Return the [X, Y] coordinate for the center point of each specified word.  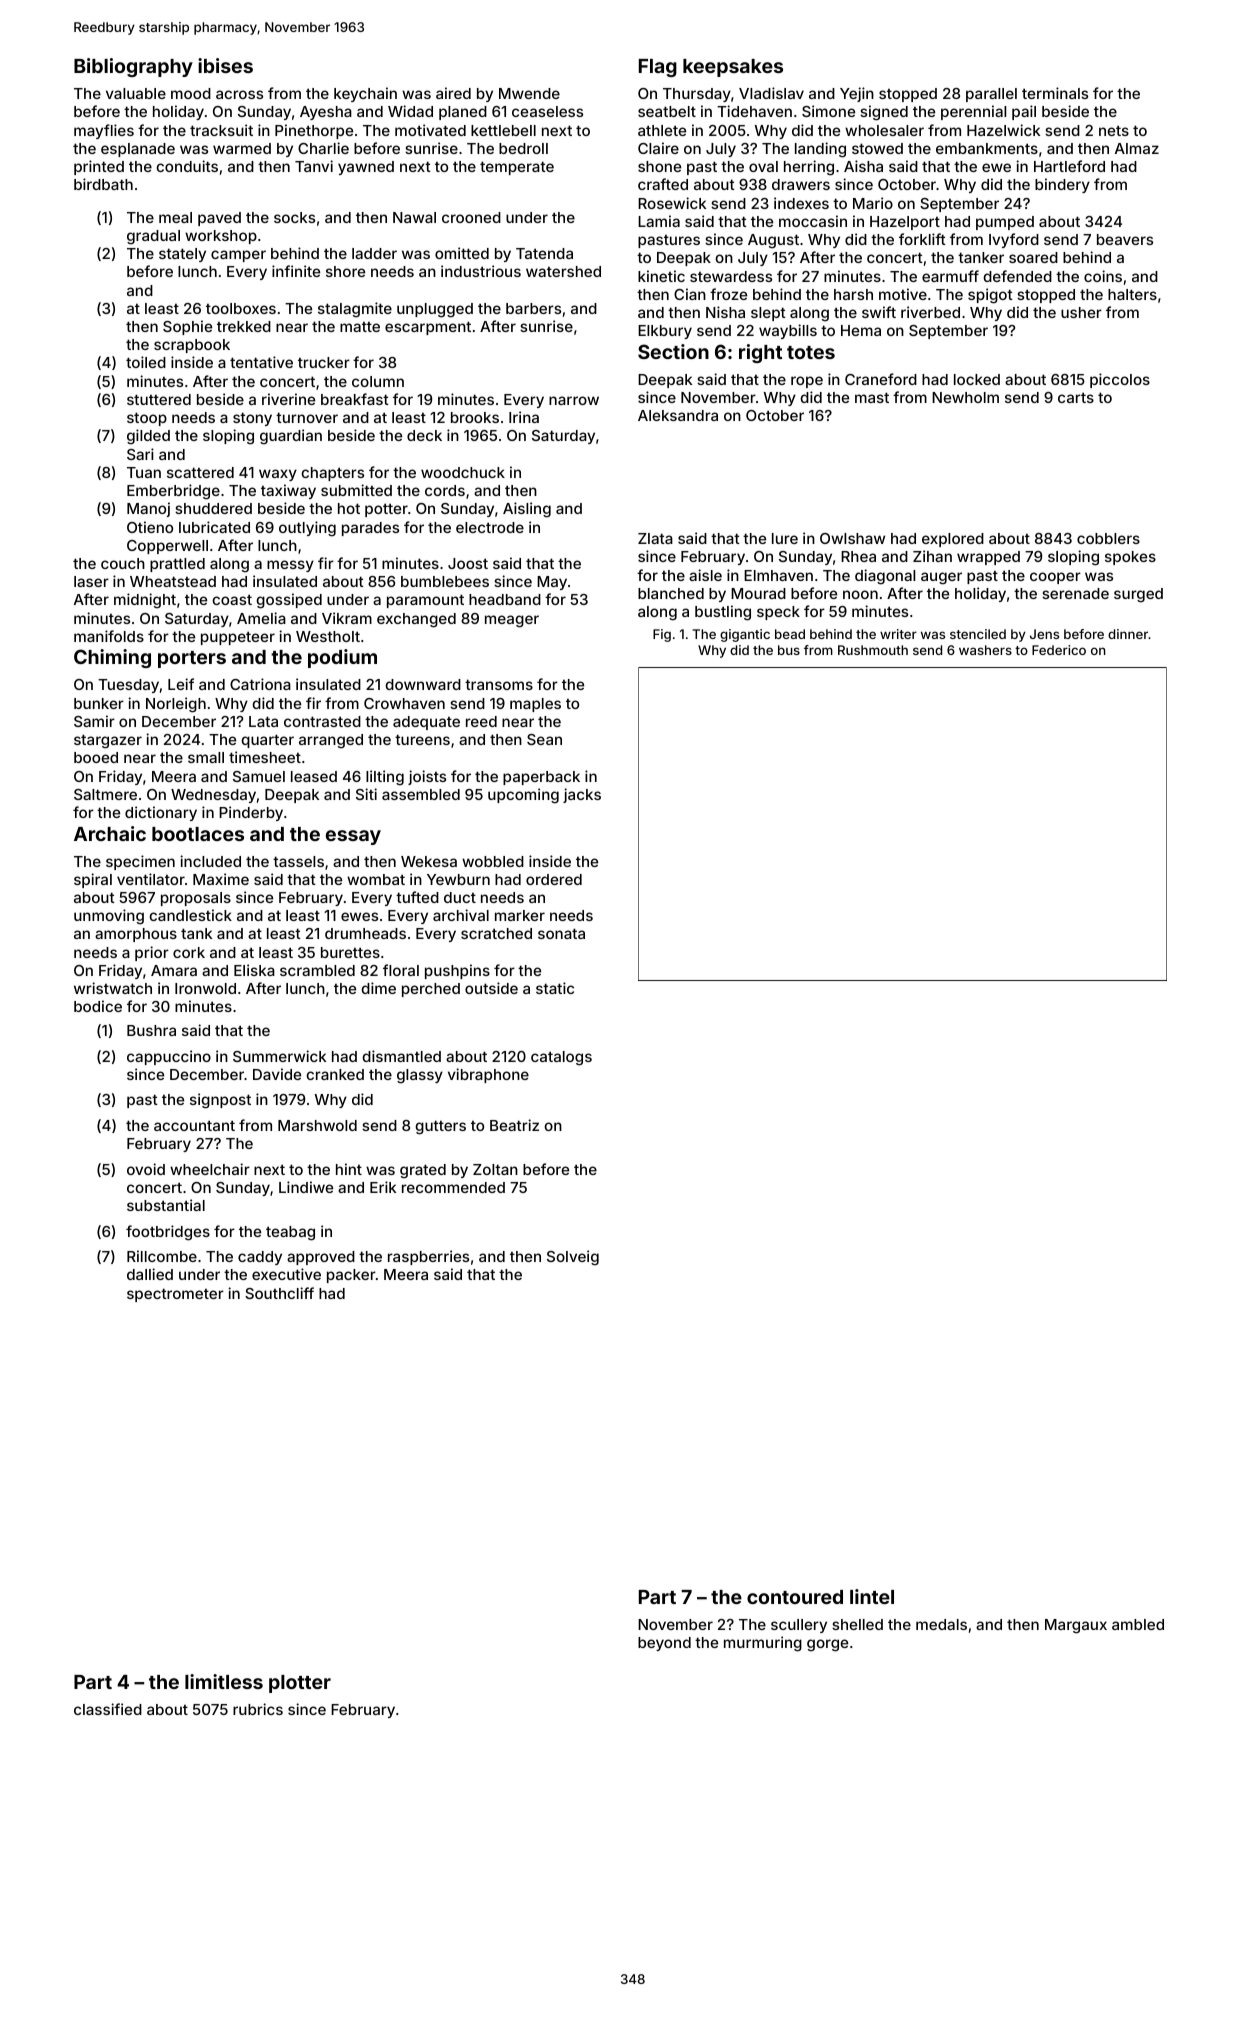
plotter [300, 1684]
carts [1076, 397]
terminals [1055, 93]
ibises [225, 65]
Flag [658, 68]
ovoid [146, 1169]
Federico [1059, 650]
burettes [350, 952]
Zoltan [495, 1169]
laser [91, 581]
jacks [582, 795]
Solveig [573, 1258]
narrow [574, 400]
